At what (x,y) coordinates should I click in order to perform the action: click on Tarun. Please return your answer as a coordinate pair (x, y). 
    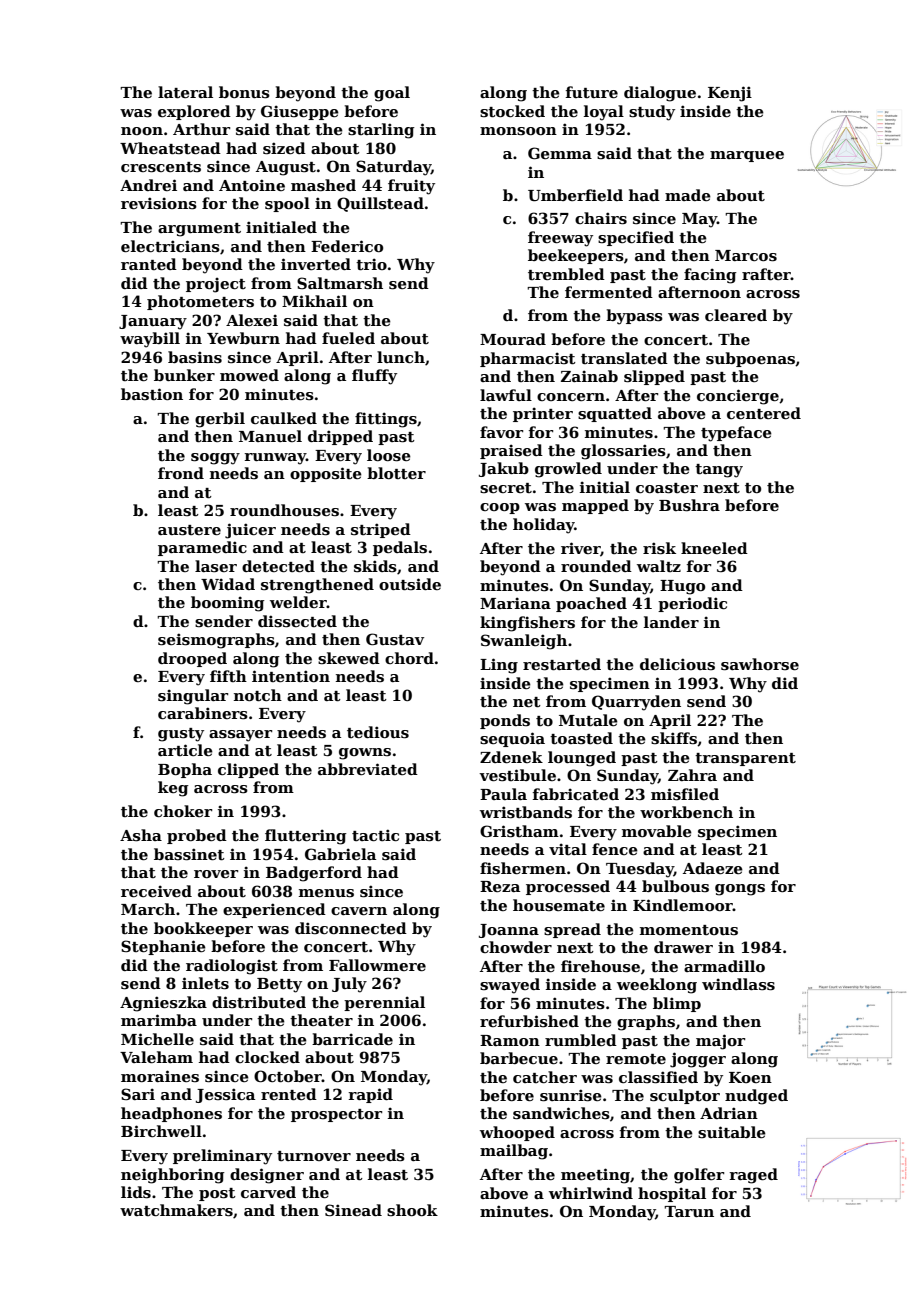
    Looking at the image, I should click on (689, 1211).
